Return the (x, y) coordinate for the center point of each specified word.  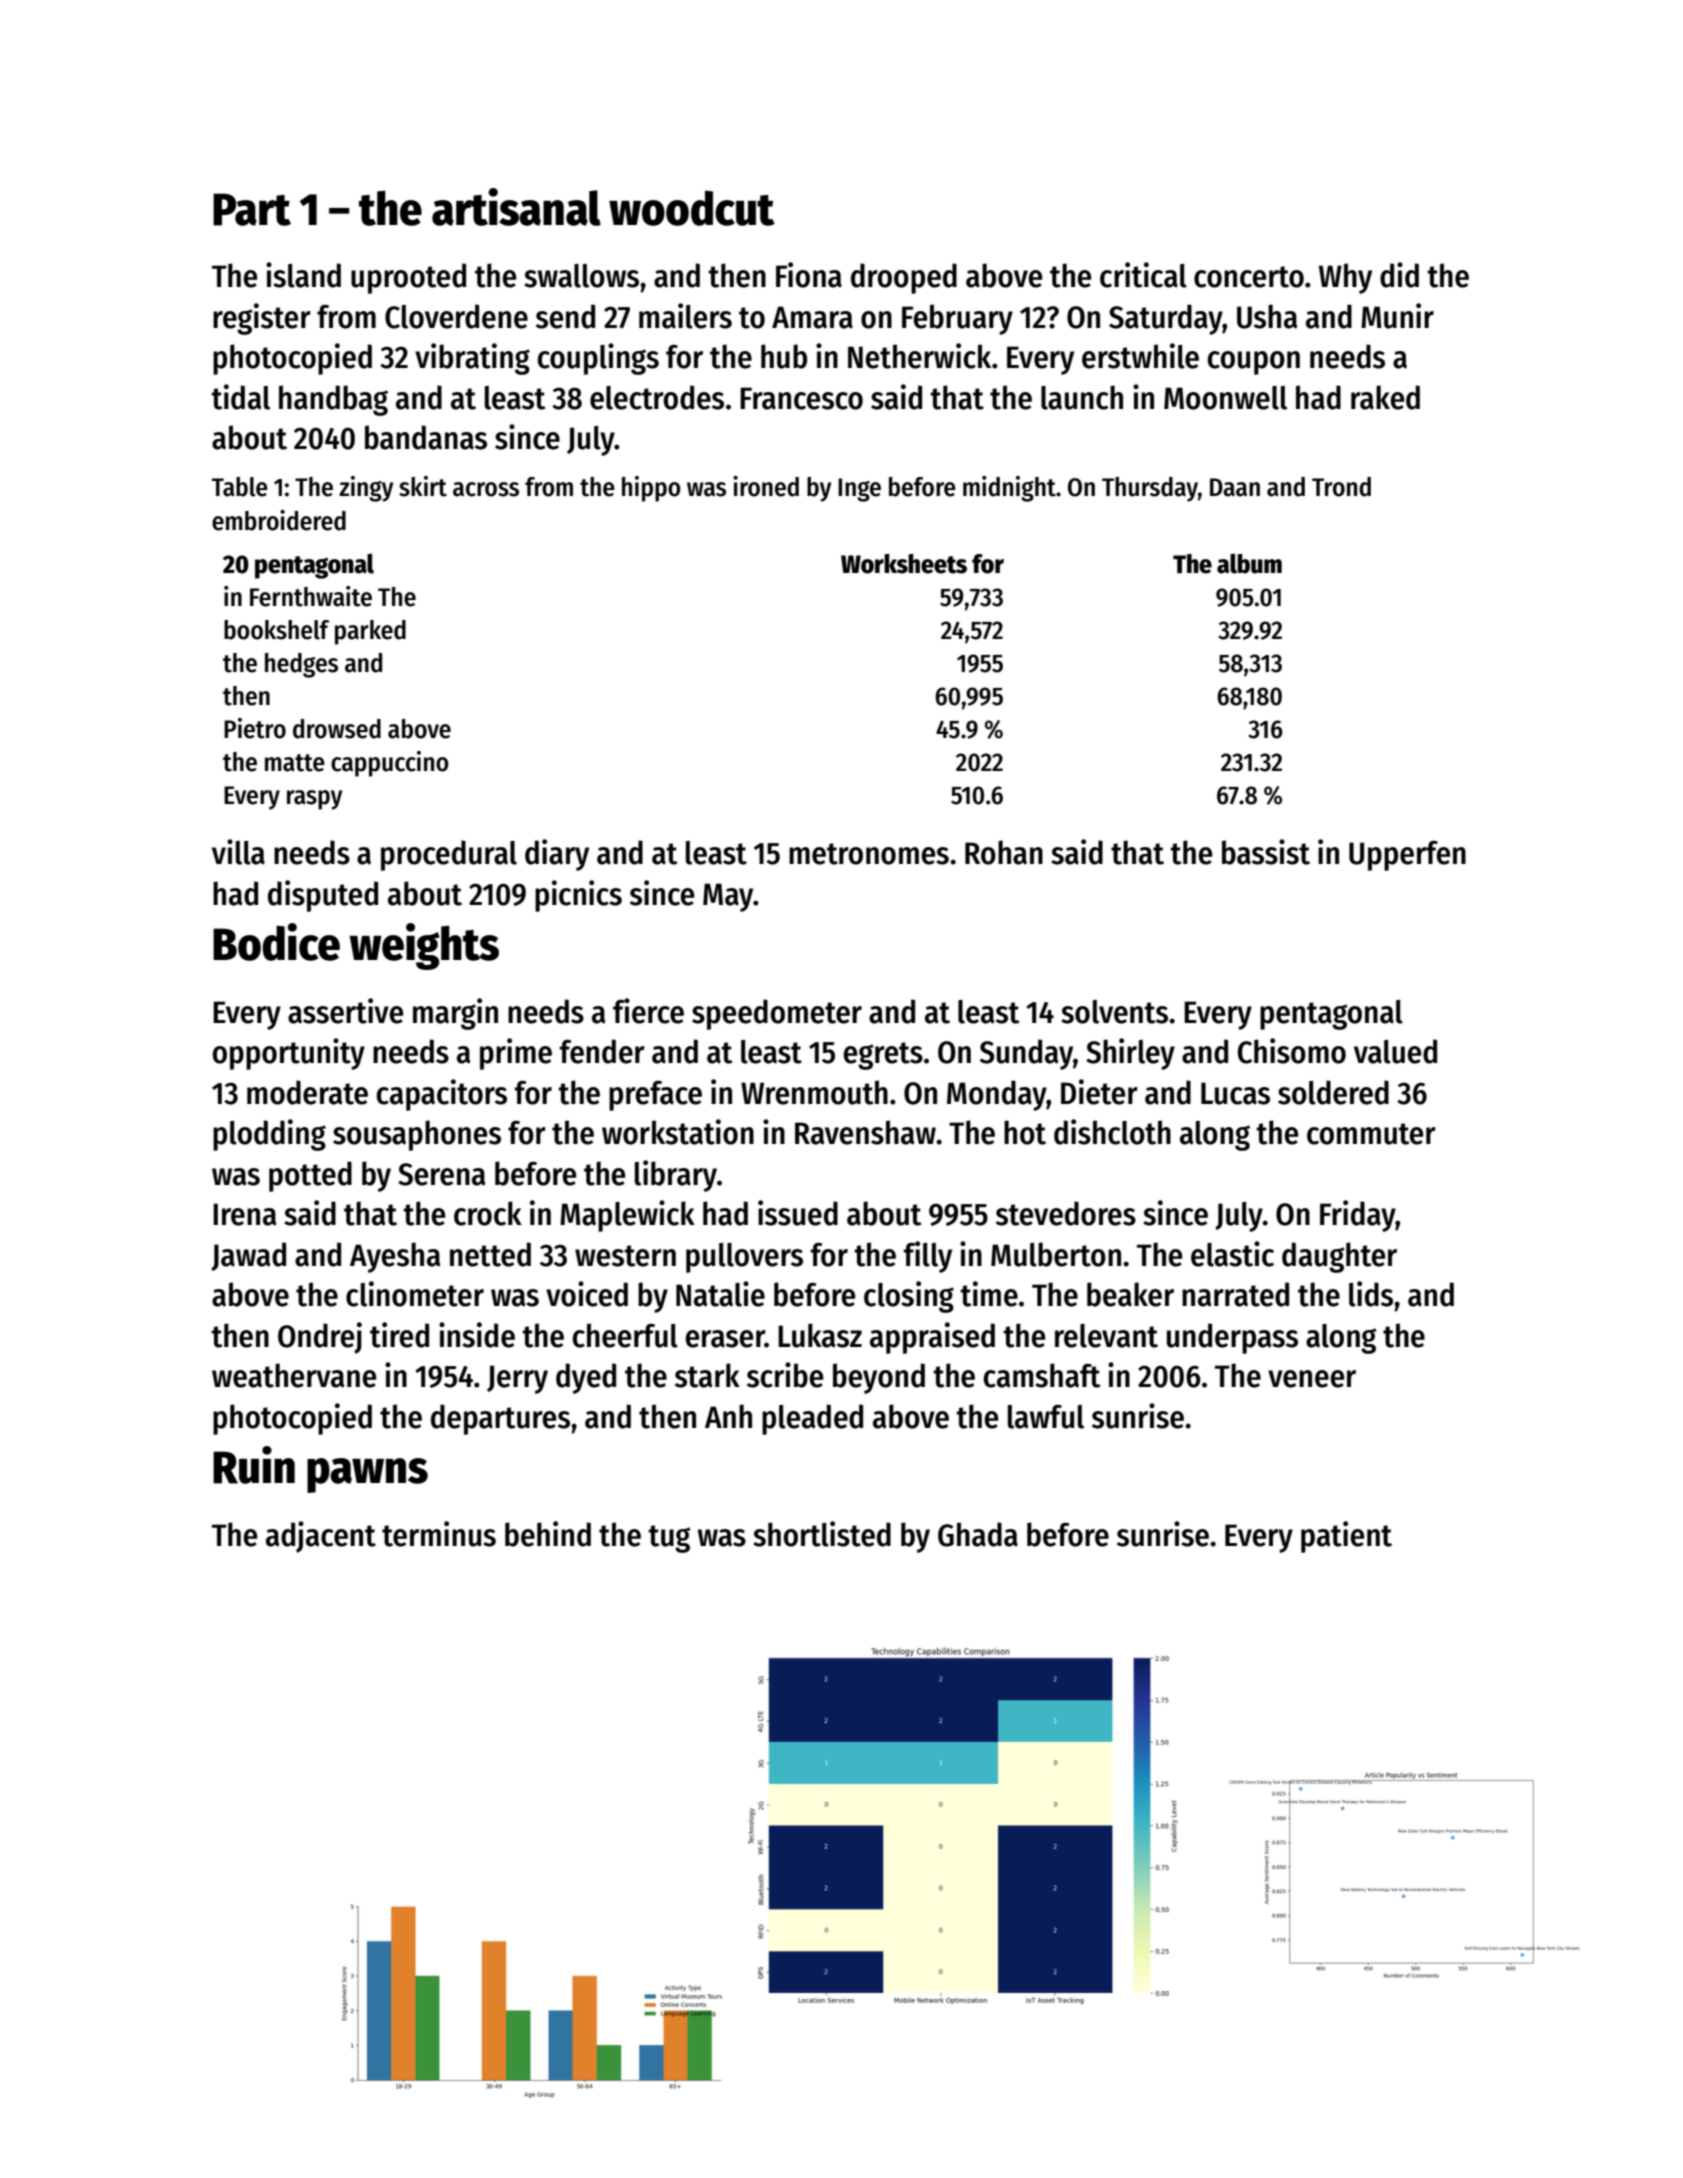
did (1399, 275)
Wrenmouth (814, 1092)
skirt (423, 486)
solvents (1114, 1012)
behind (548, 1534)
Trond (1341, 487)
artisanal (516, 207)
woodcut (692, 208)
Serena (441, 1174)
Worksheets (904, 564)
